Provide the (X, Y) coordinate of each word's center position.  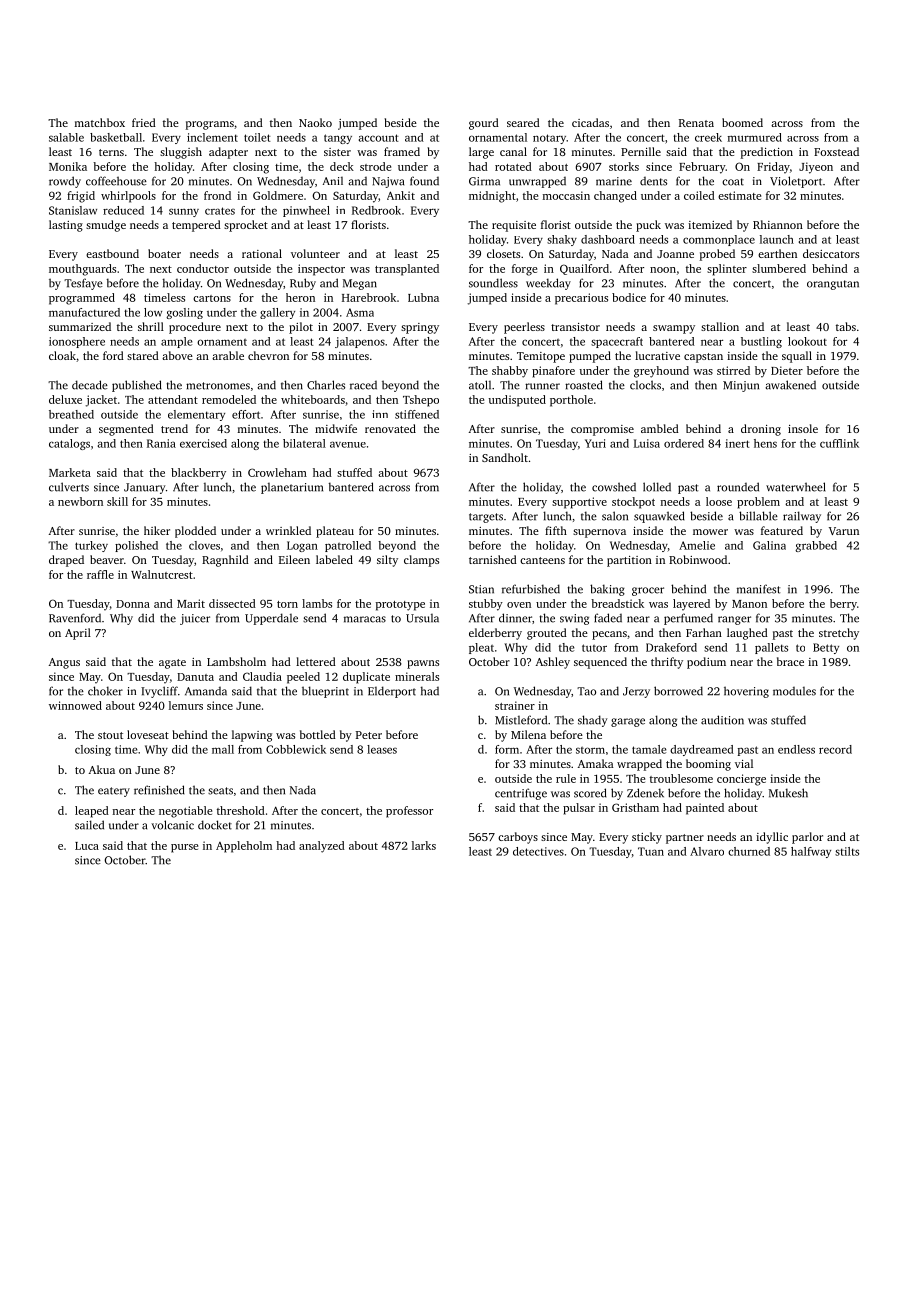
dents (653, 181)
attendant (173, 399)
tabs (846, 326)
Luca (87, 846)
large (481, 153)
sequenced (600, 663)
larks (424, 845)
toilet (257, 137)
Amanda (206, 691)
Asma (360, 312)
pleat (481, 648)
